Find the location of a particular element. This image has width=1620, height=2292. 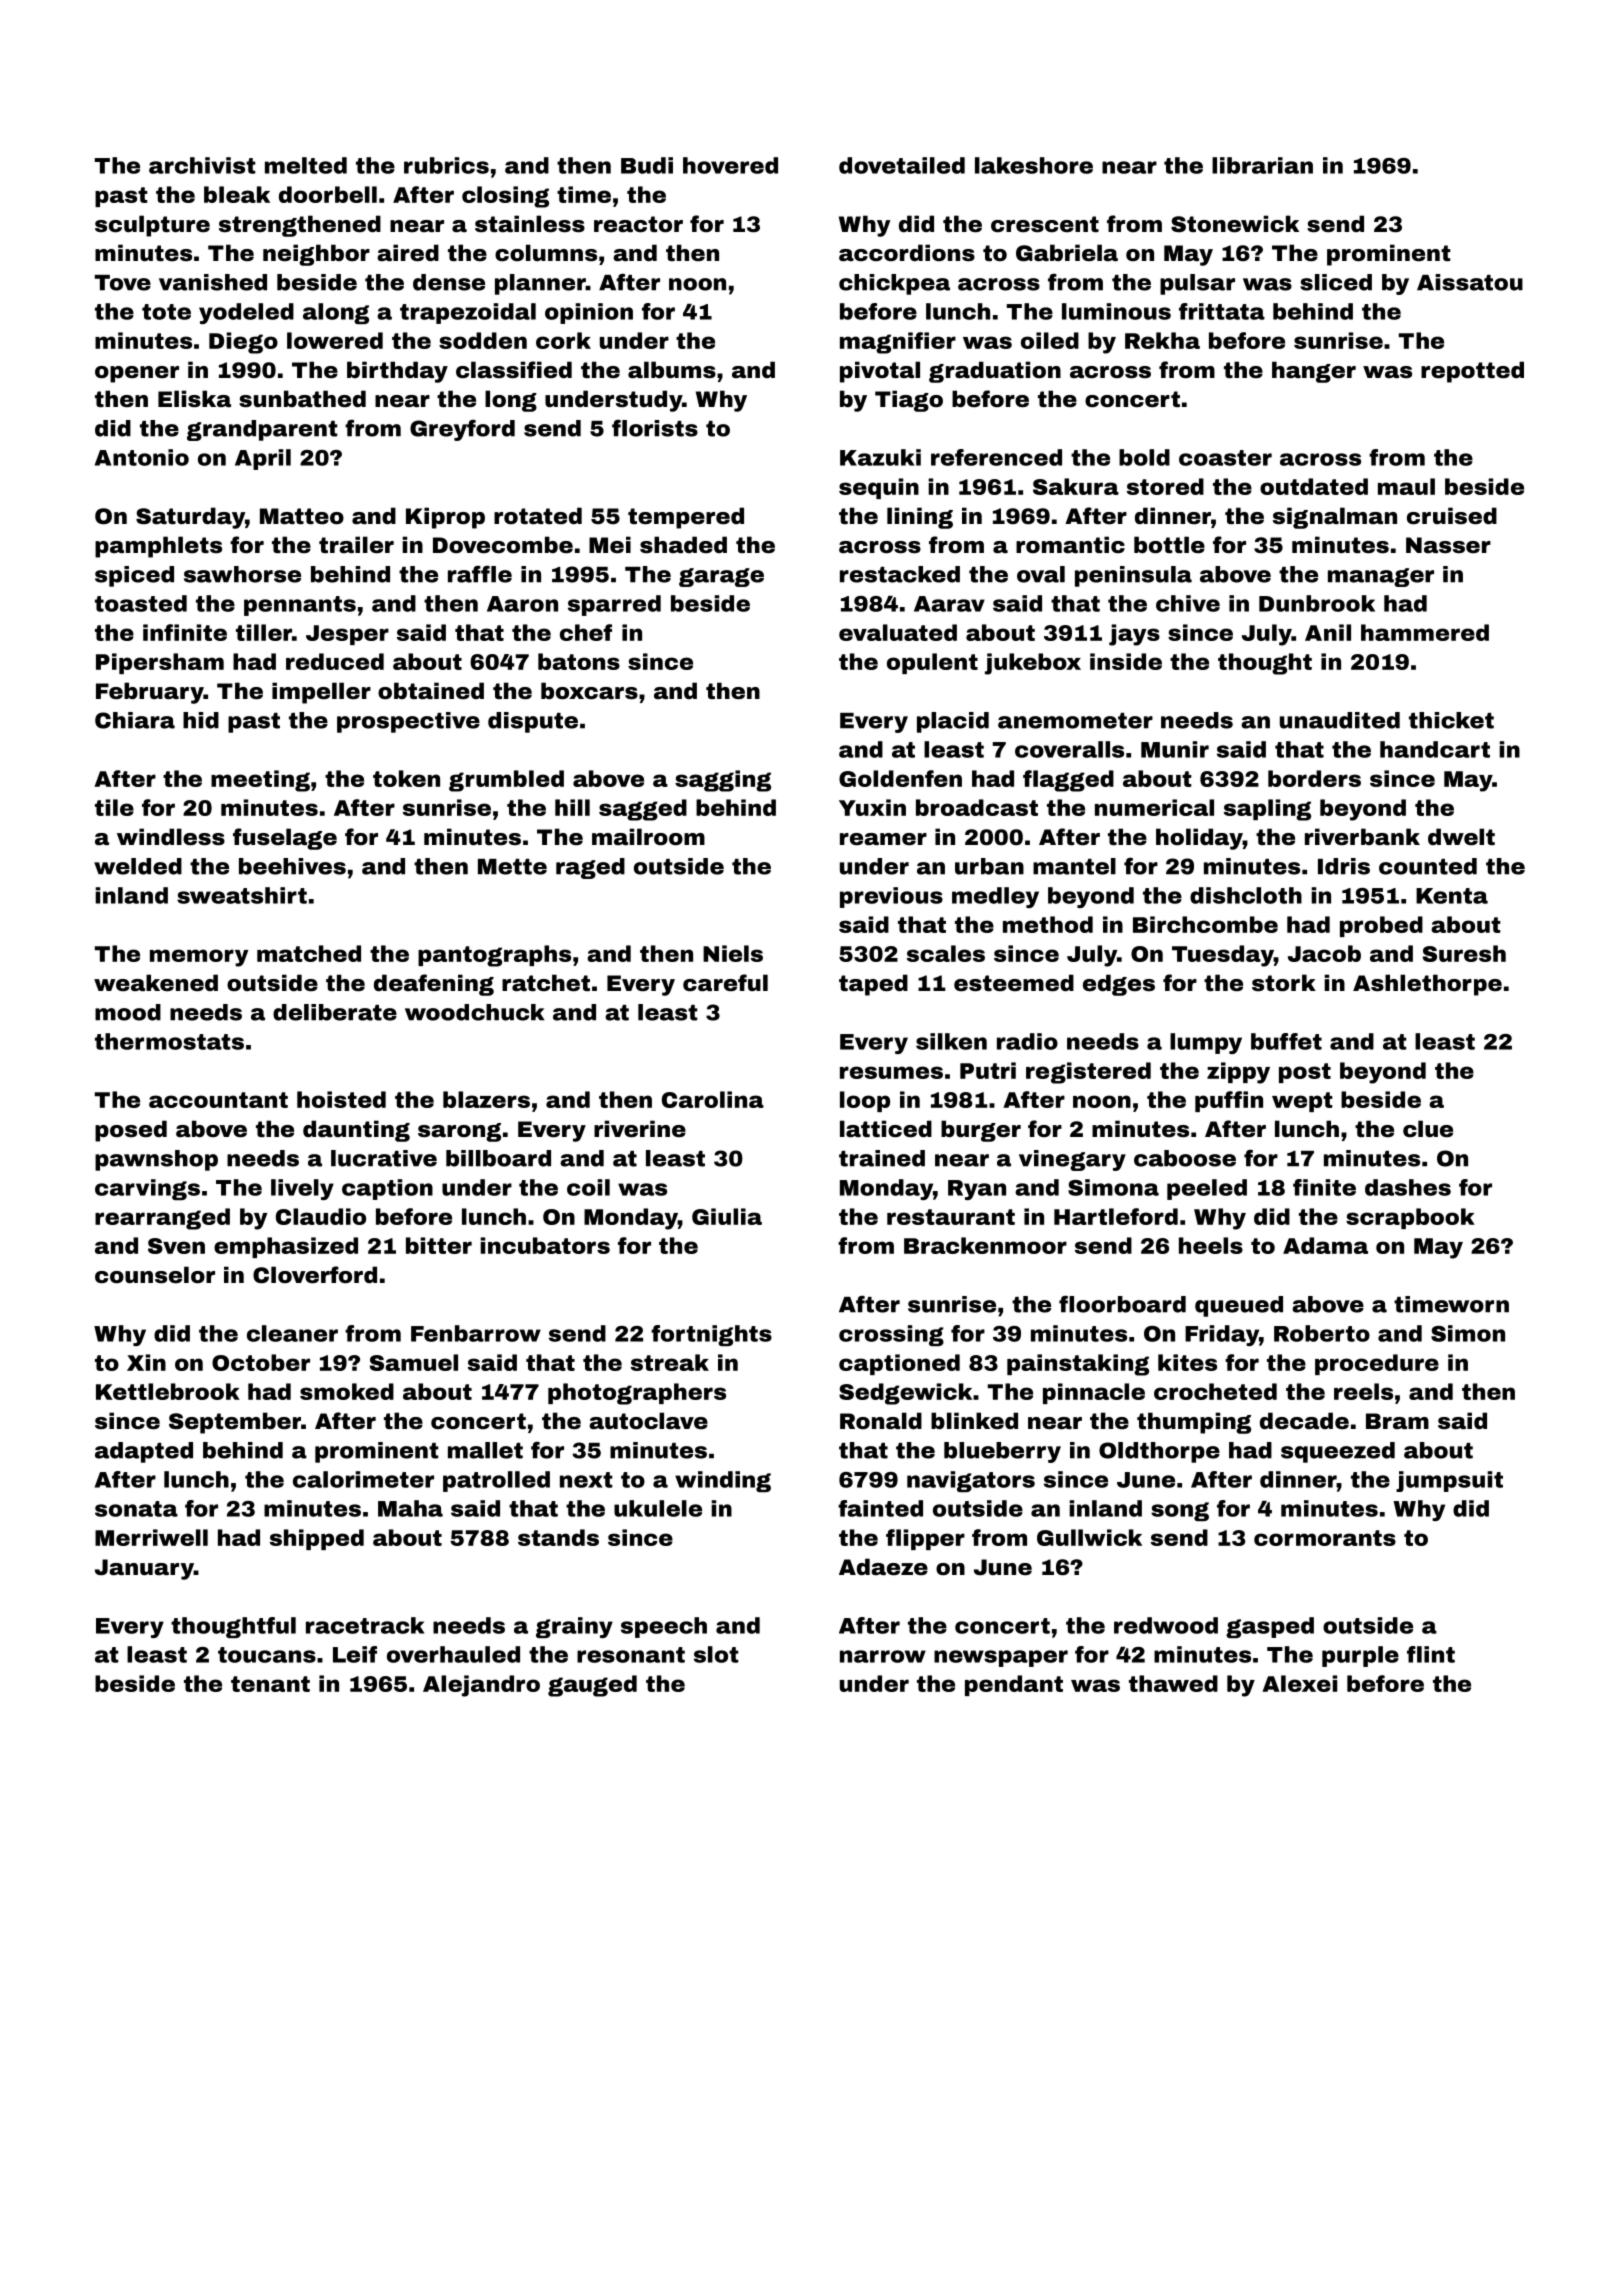

Tiago is located at coordinates (909, 401).
